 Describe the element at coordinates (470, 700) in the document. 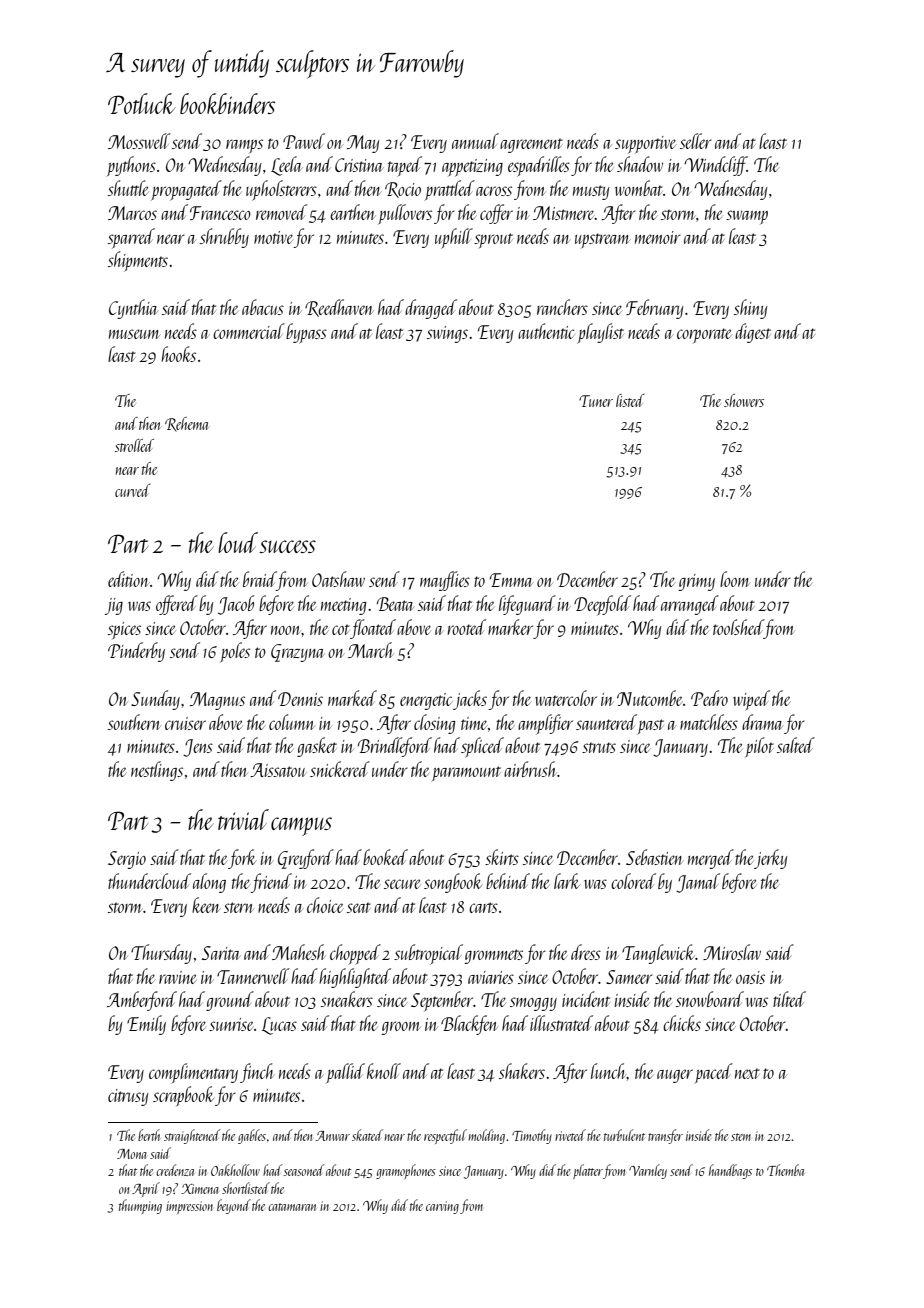

I see `jacks` at that location.
